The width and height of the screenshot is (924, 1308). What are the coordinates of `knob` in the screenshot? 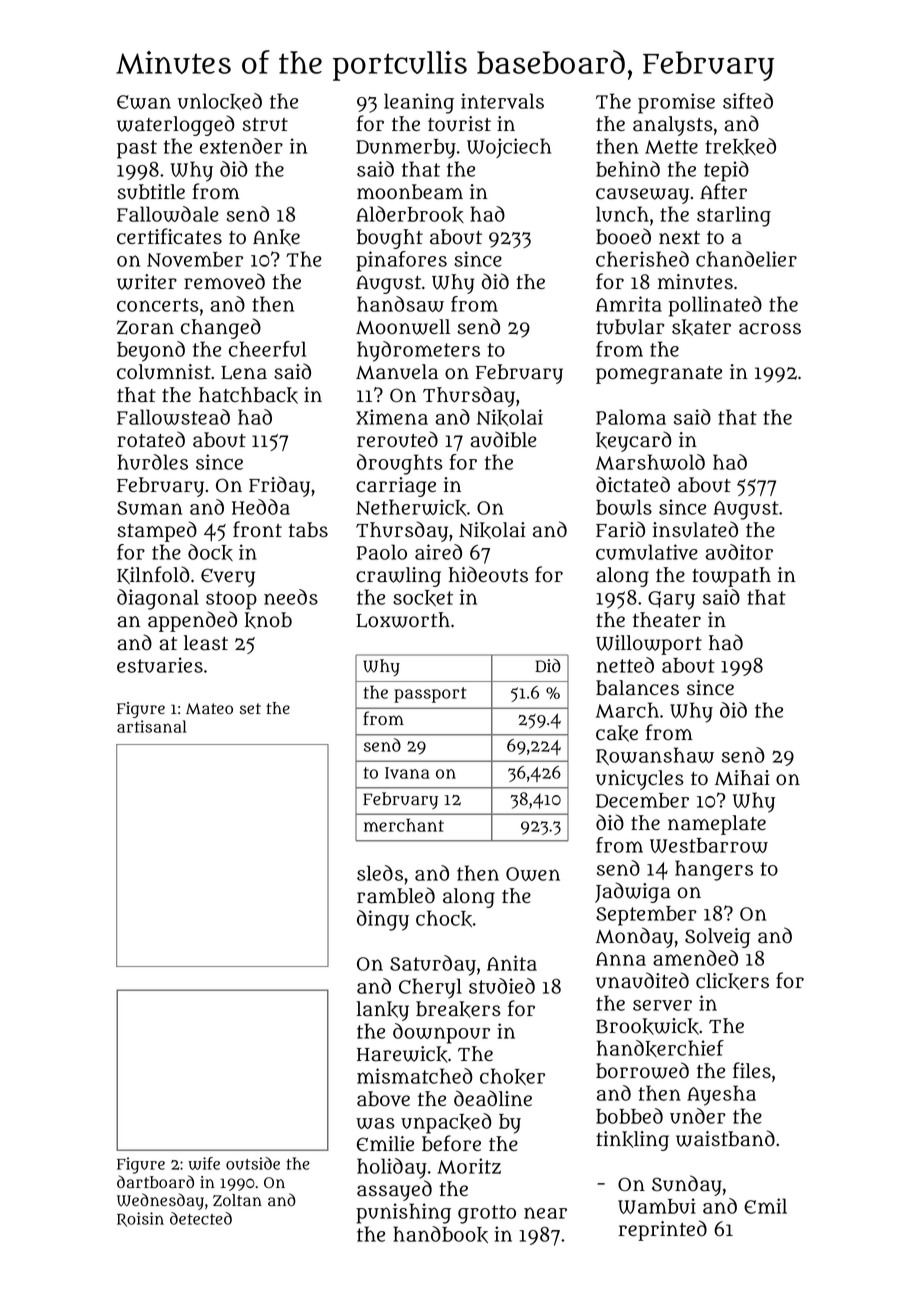 It's located at (268, 620).
